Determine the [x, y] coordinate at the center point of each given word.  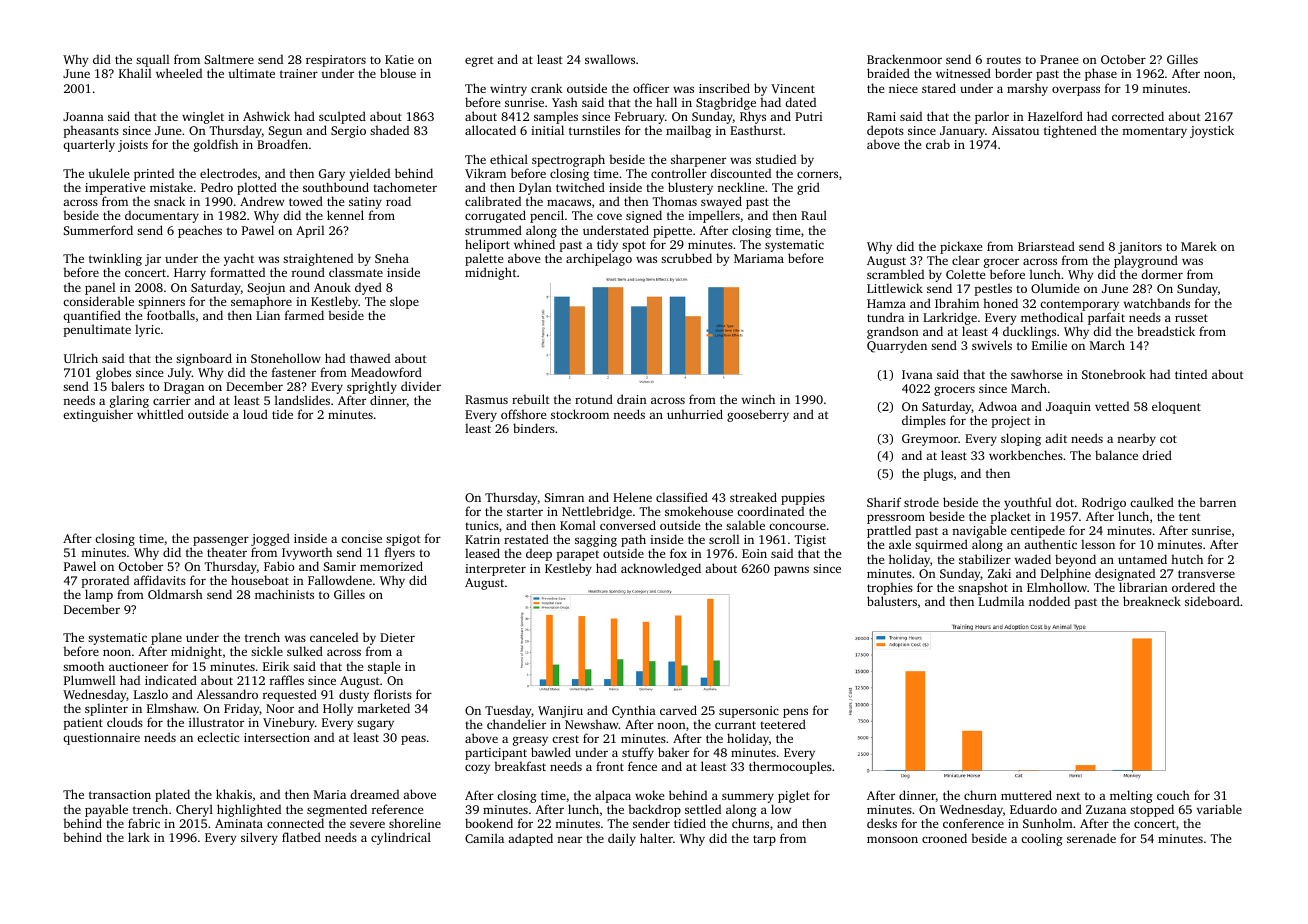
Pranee [1059, 59]
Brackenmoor [904, 59]
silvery [259, 838]
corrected [1138, 116]
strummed [493, 230]
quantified [92, 316]
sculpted [342, 117]
